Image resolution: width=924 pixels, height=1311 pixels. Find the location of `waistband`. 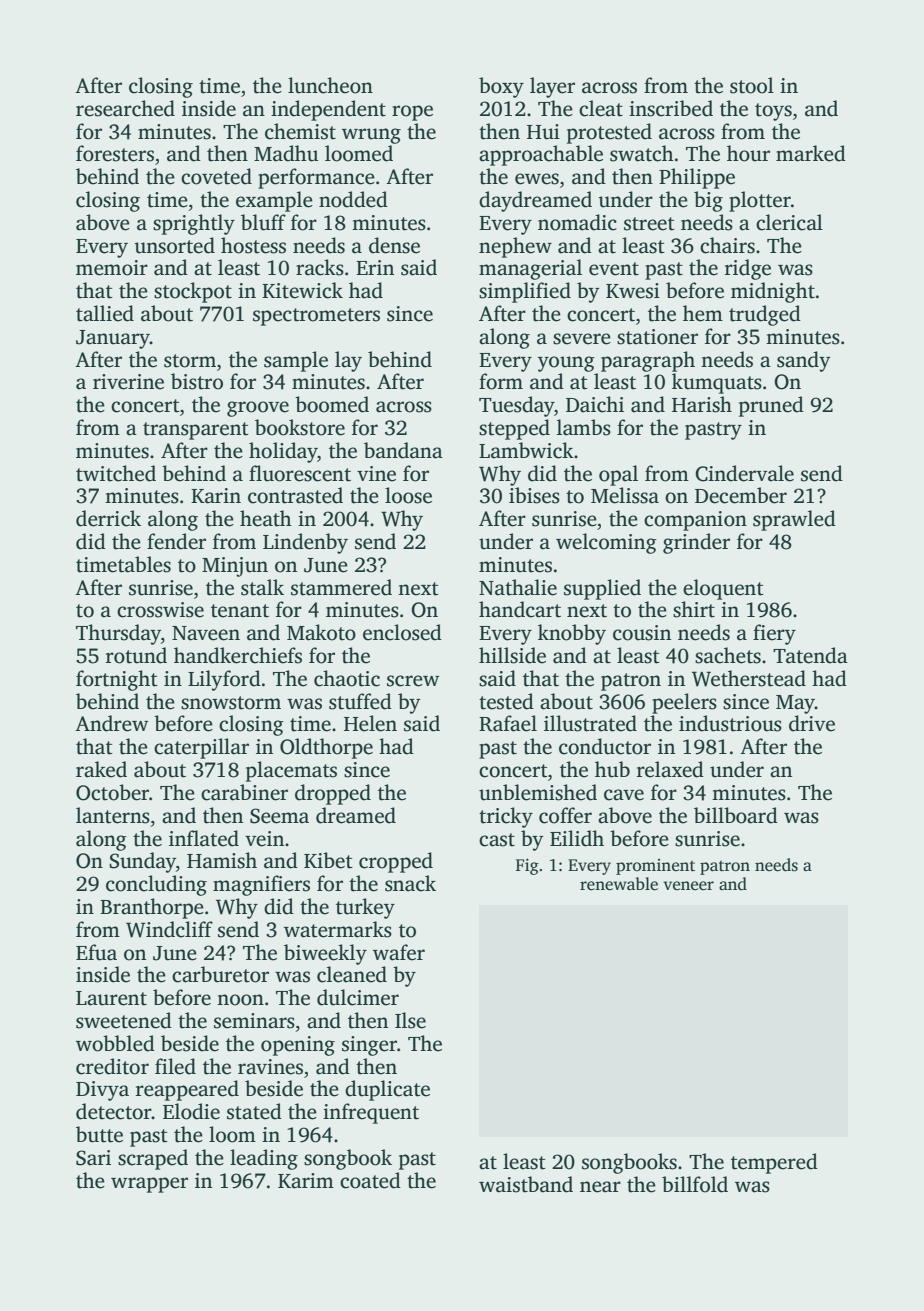

waistband is located at coordinates (526, 1184).
